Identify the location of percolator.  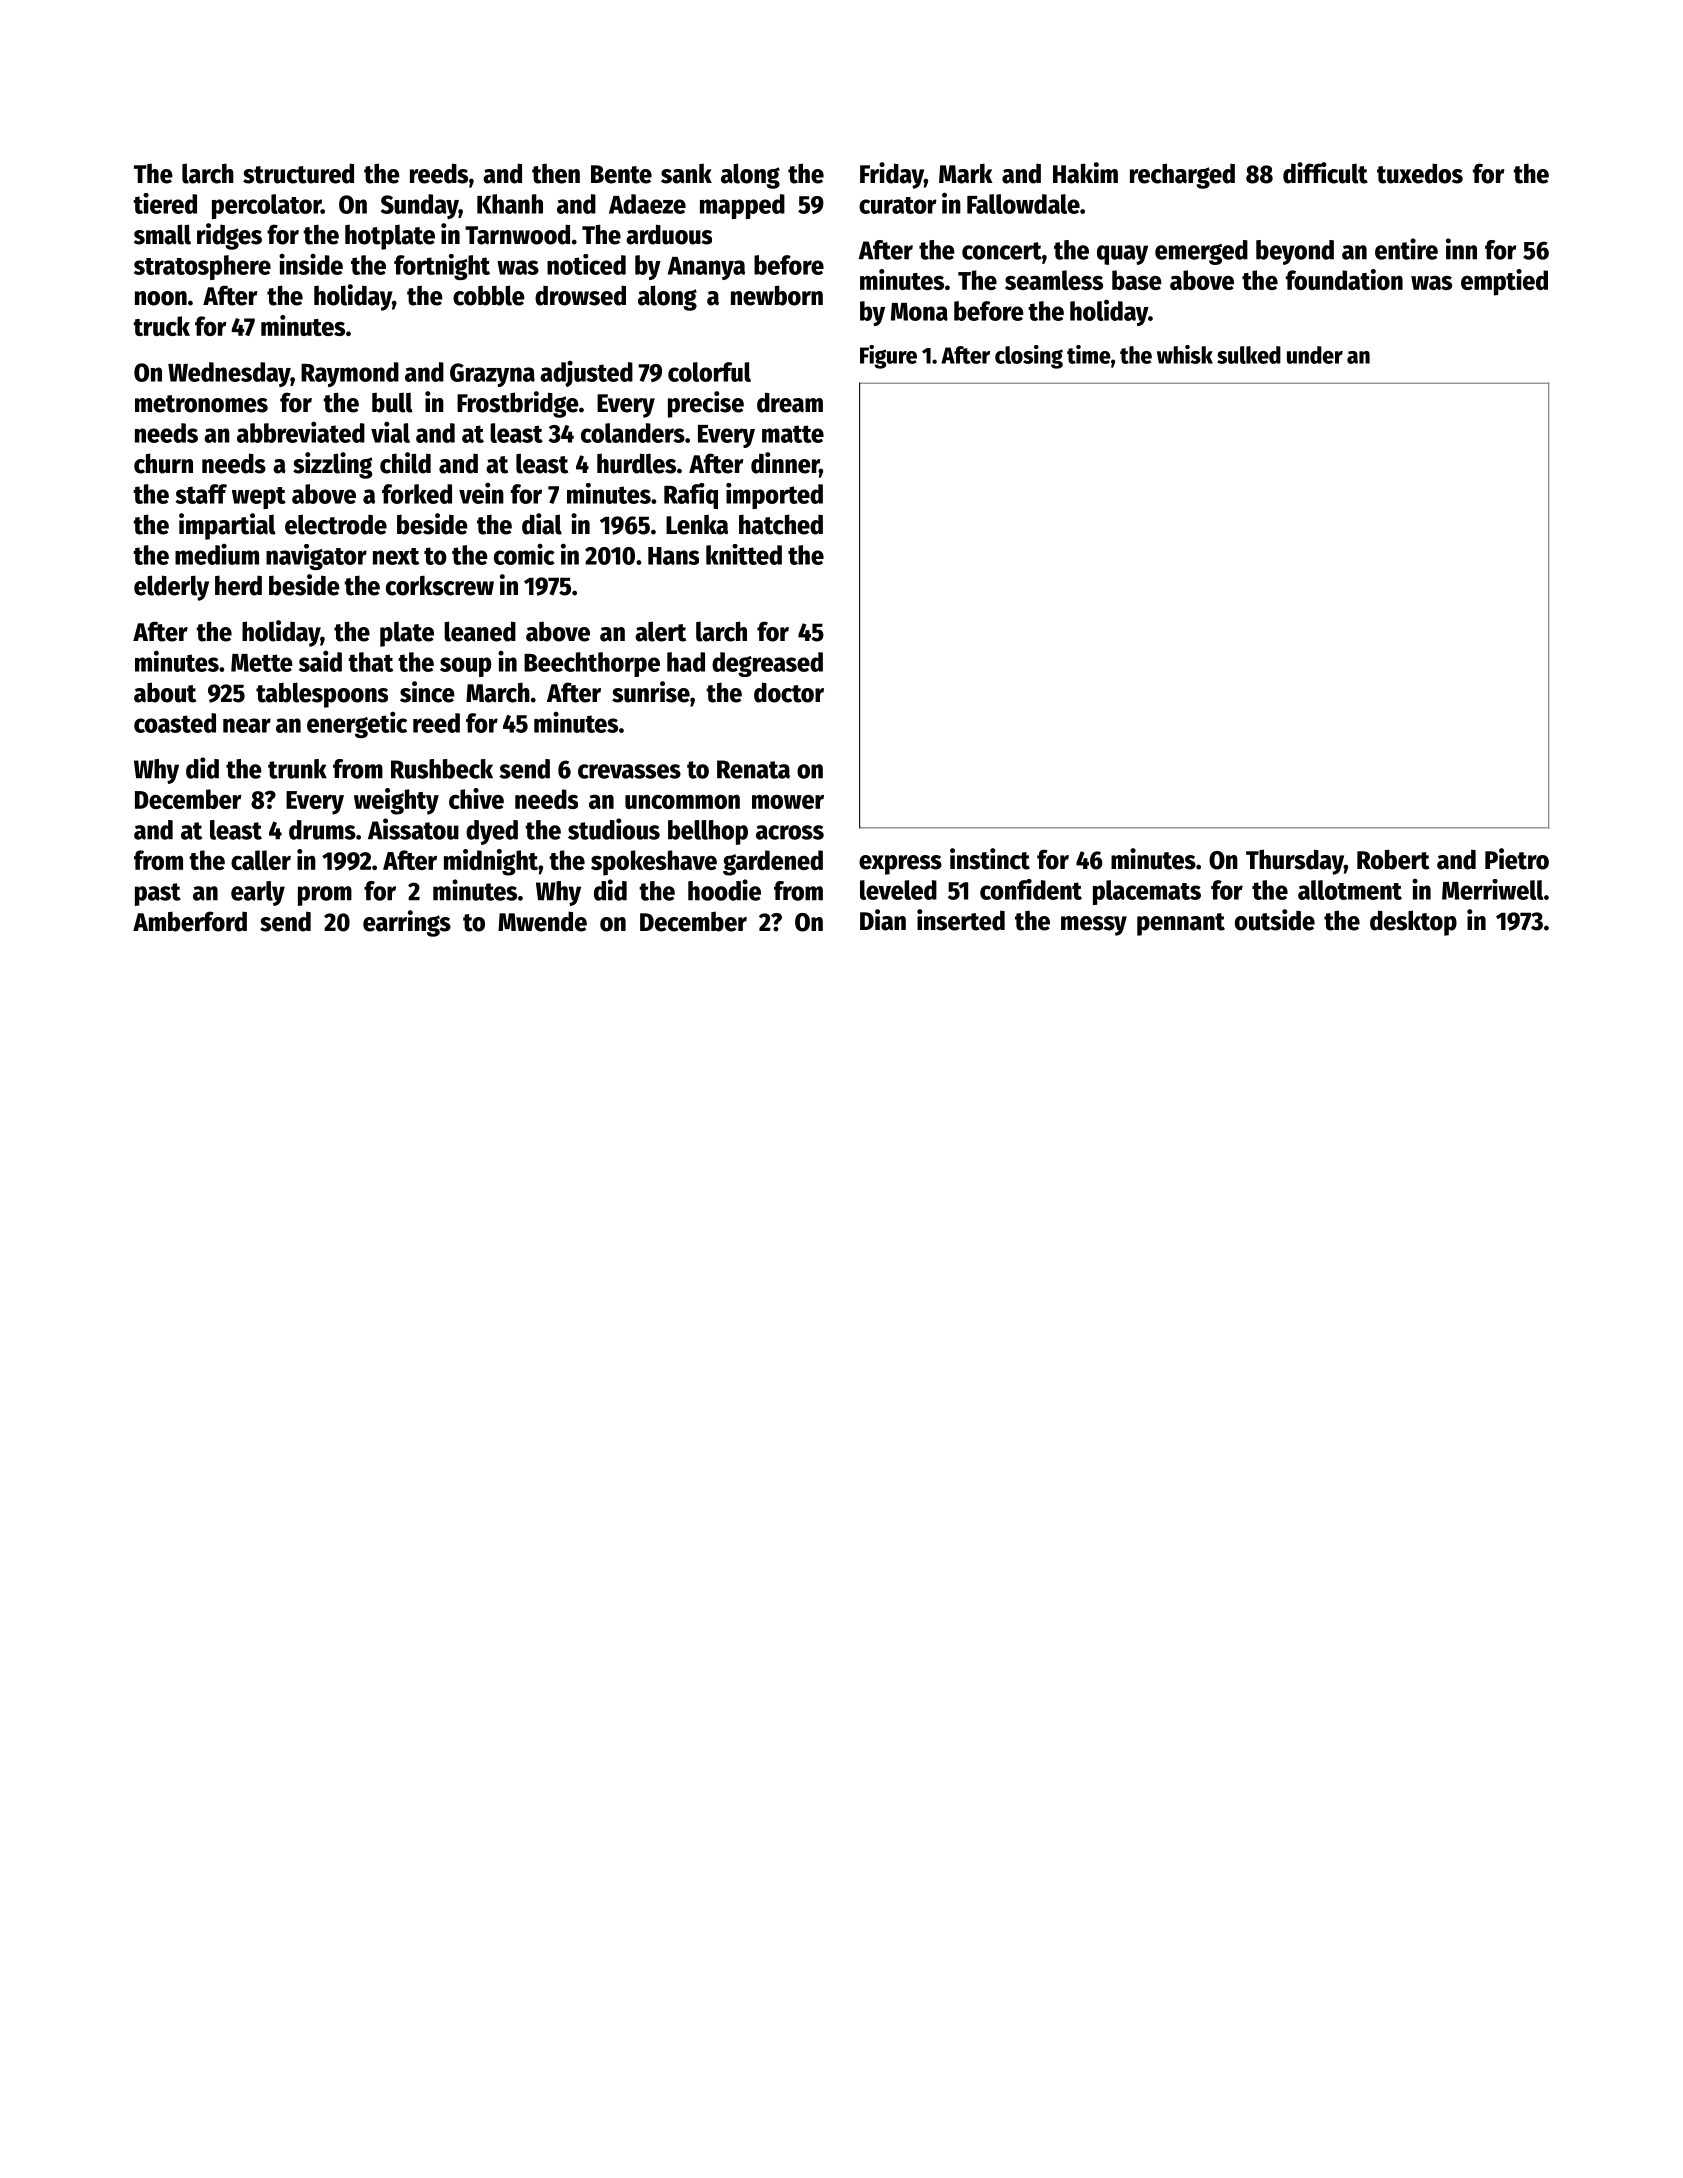
(266, 206).
